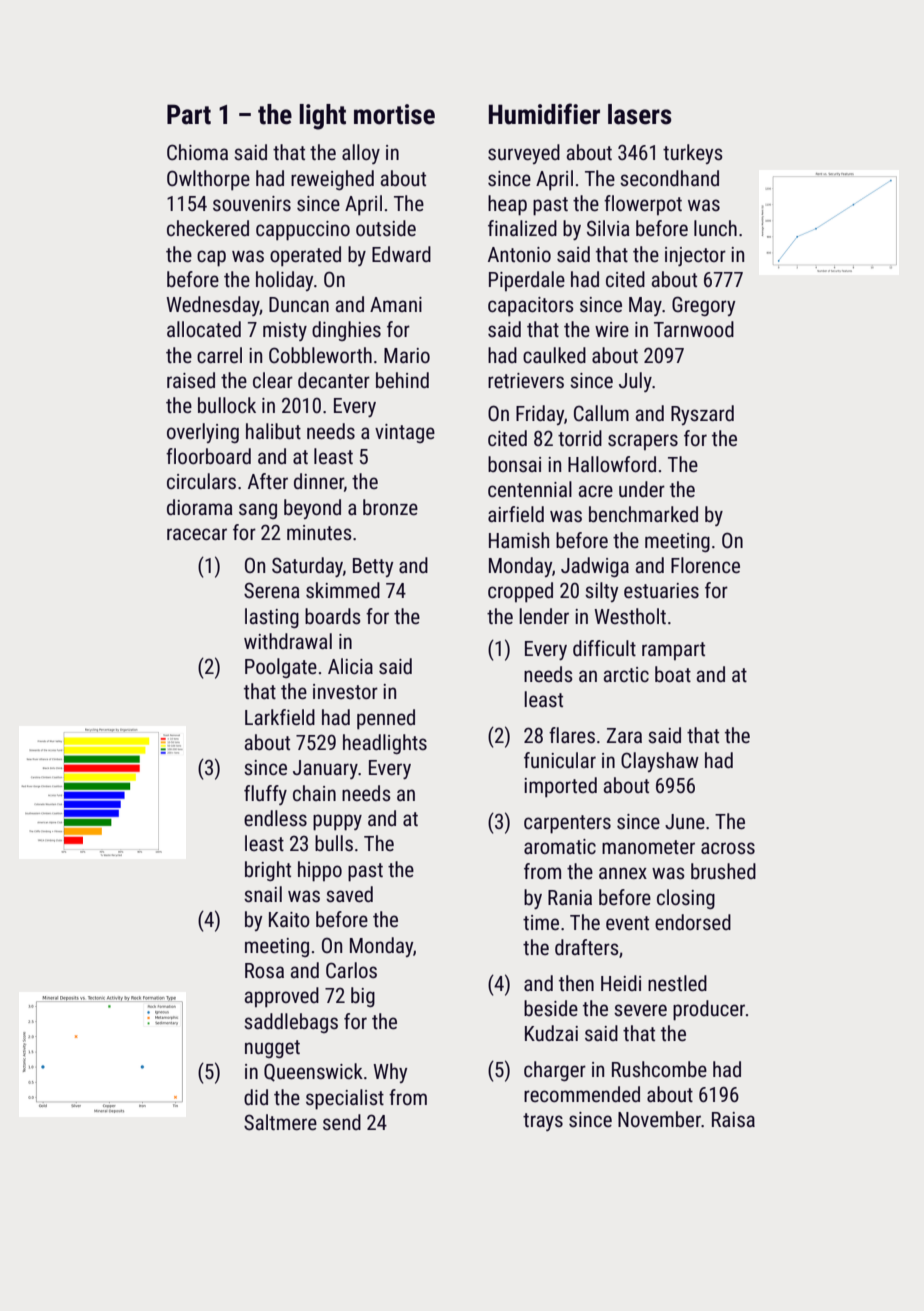 The width and height of the document is (924, 1311). Describe the element at coordinates (531, 307) in the document. I see `capacitors` at that location.
